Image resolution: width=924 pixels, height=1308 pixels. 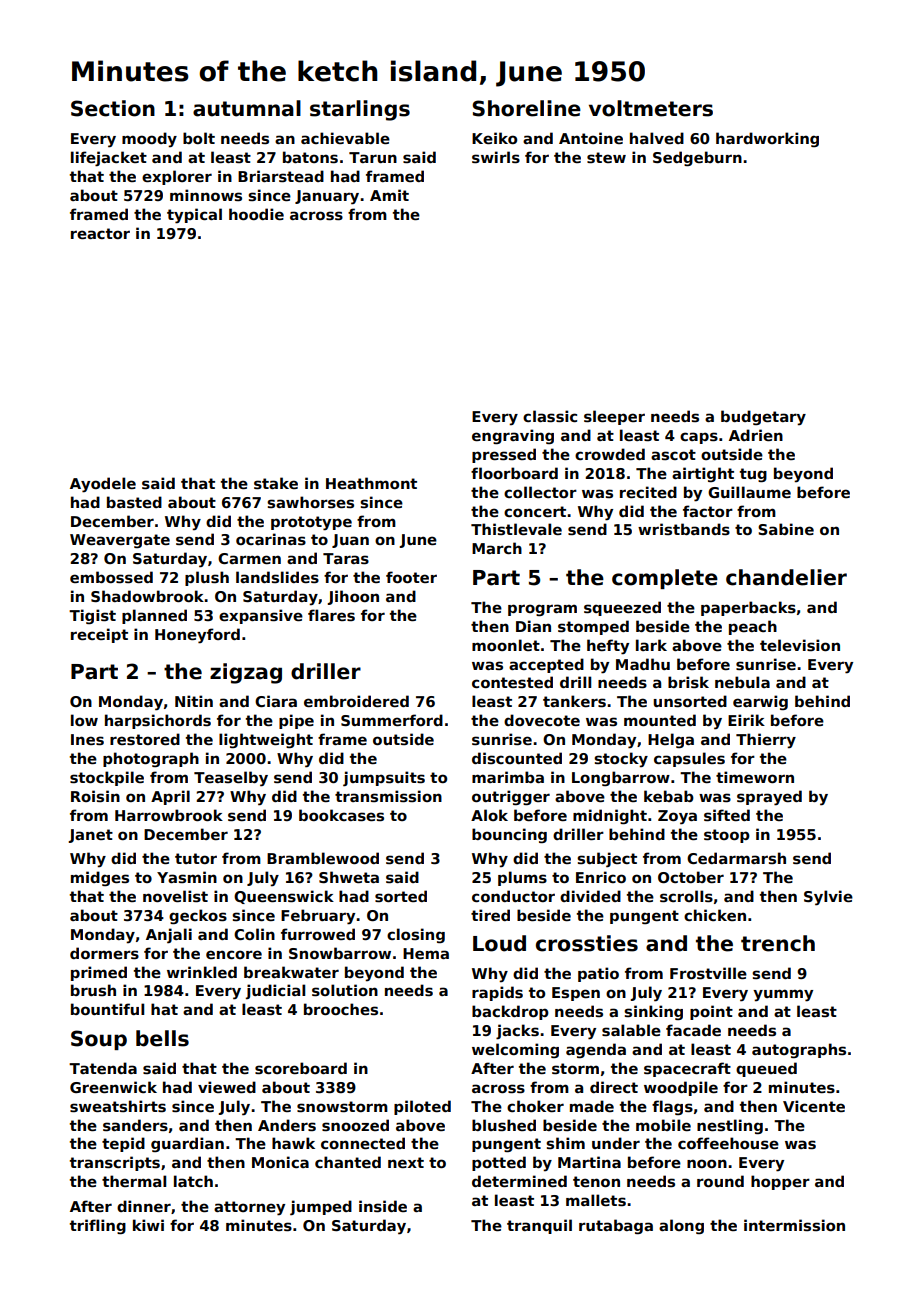 What do you see at coordinates (651, 108) in the screenshot?
I see `voltmeters` at bounding box center [651, 108].
